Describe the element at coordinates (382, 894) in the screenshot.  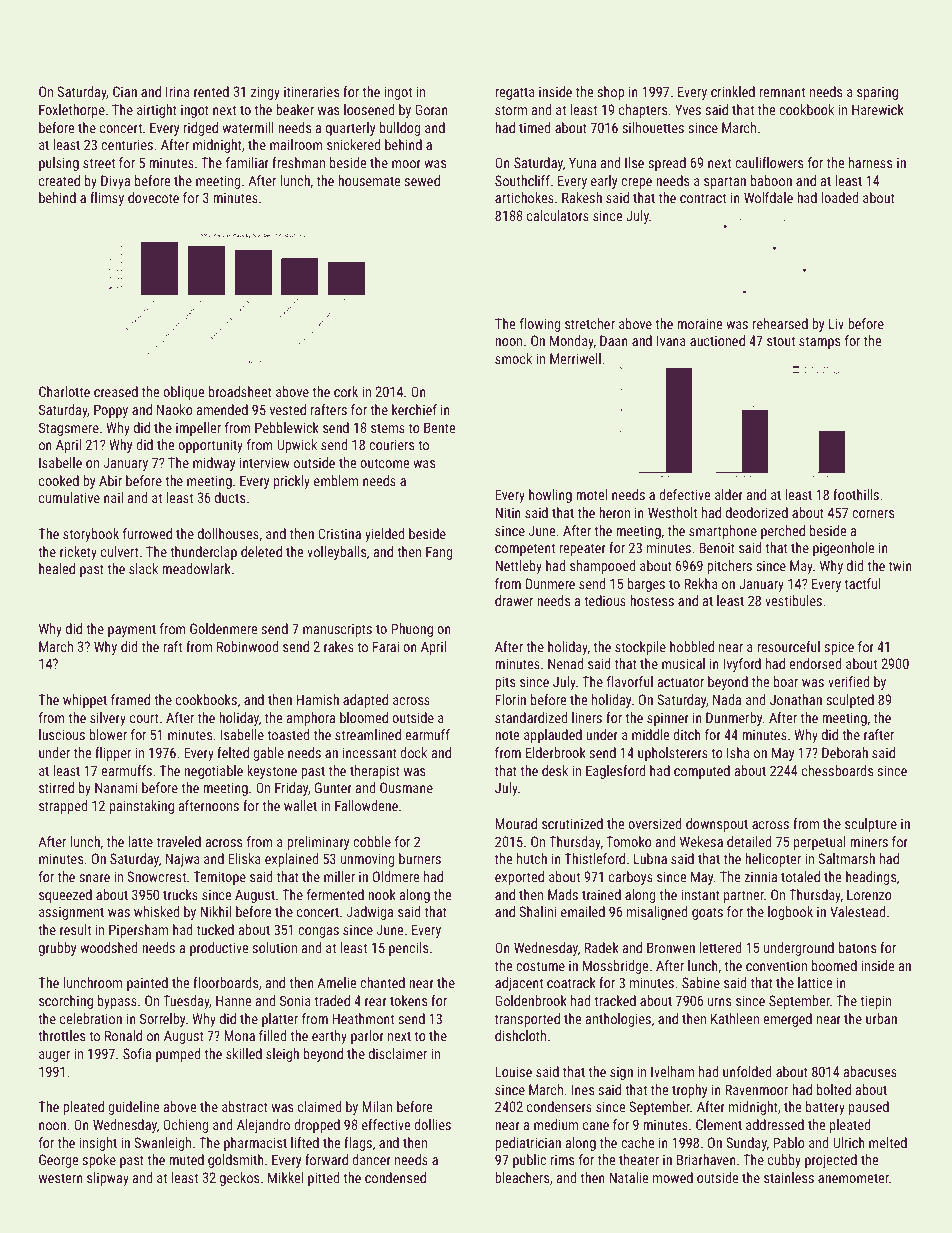
I see `nook` at that location.
